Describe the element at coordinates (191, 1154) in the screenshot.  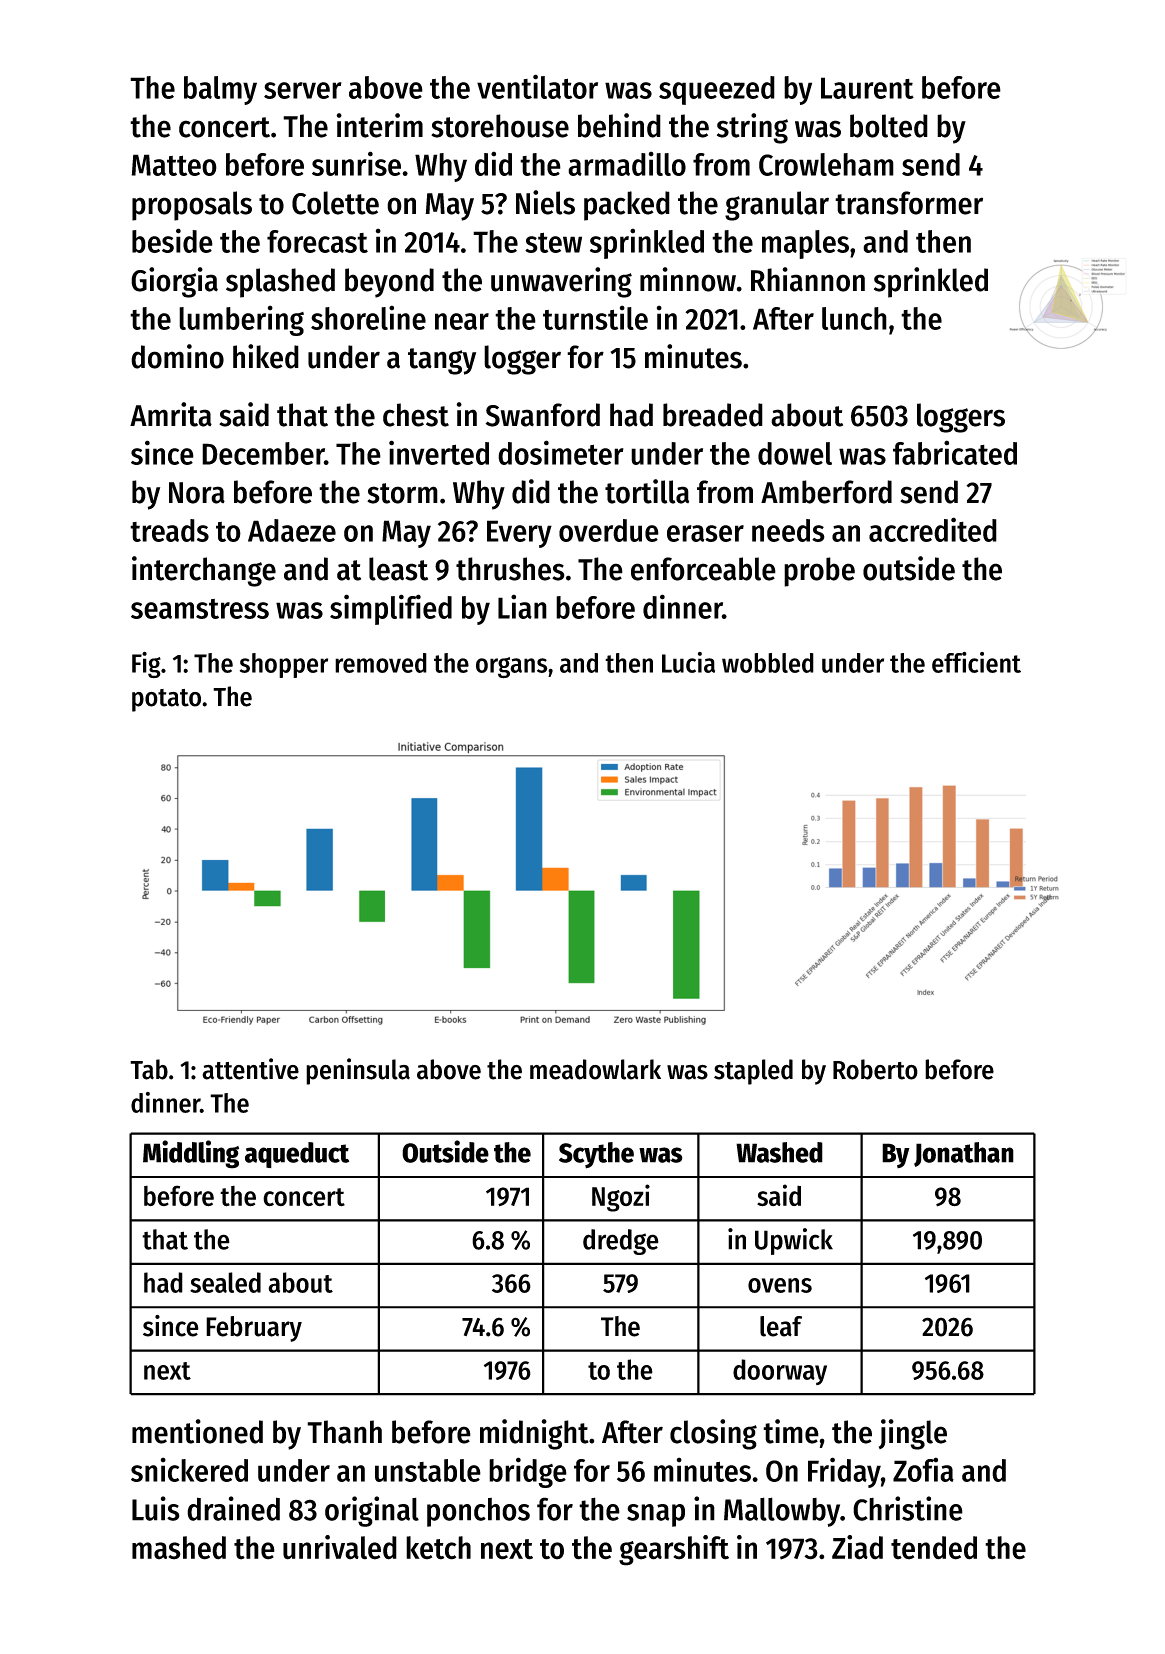
I see `Middling` at that location.
